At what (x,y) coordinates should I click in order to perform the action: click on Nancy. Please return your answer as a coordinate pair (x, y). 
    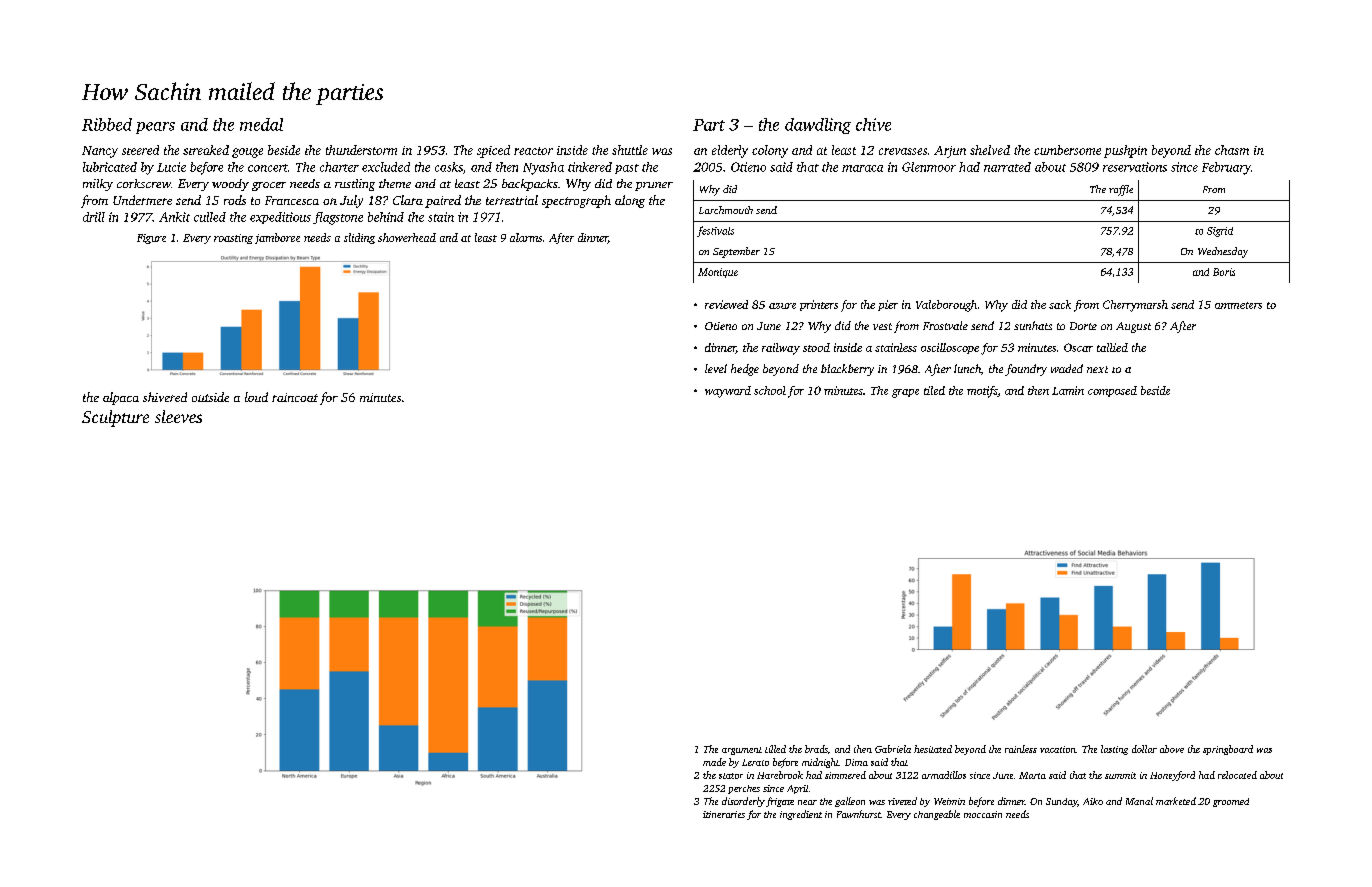
    Looking at the image, I should click on (100, 152).
